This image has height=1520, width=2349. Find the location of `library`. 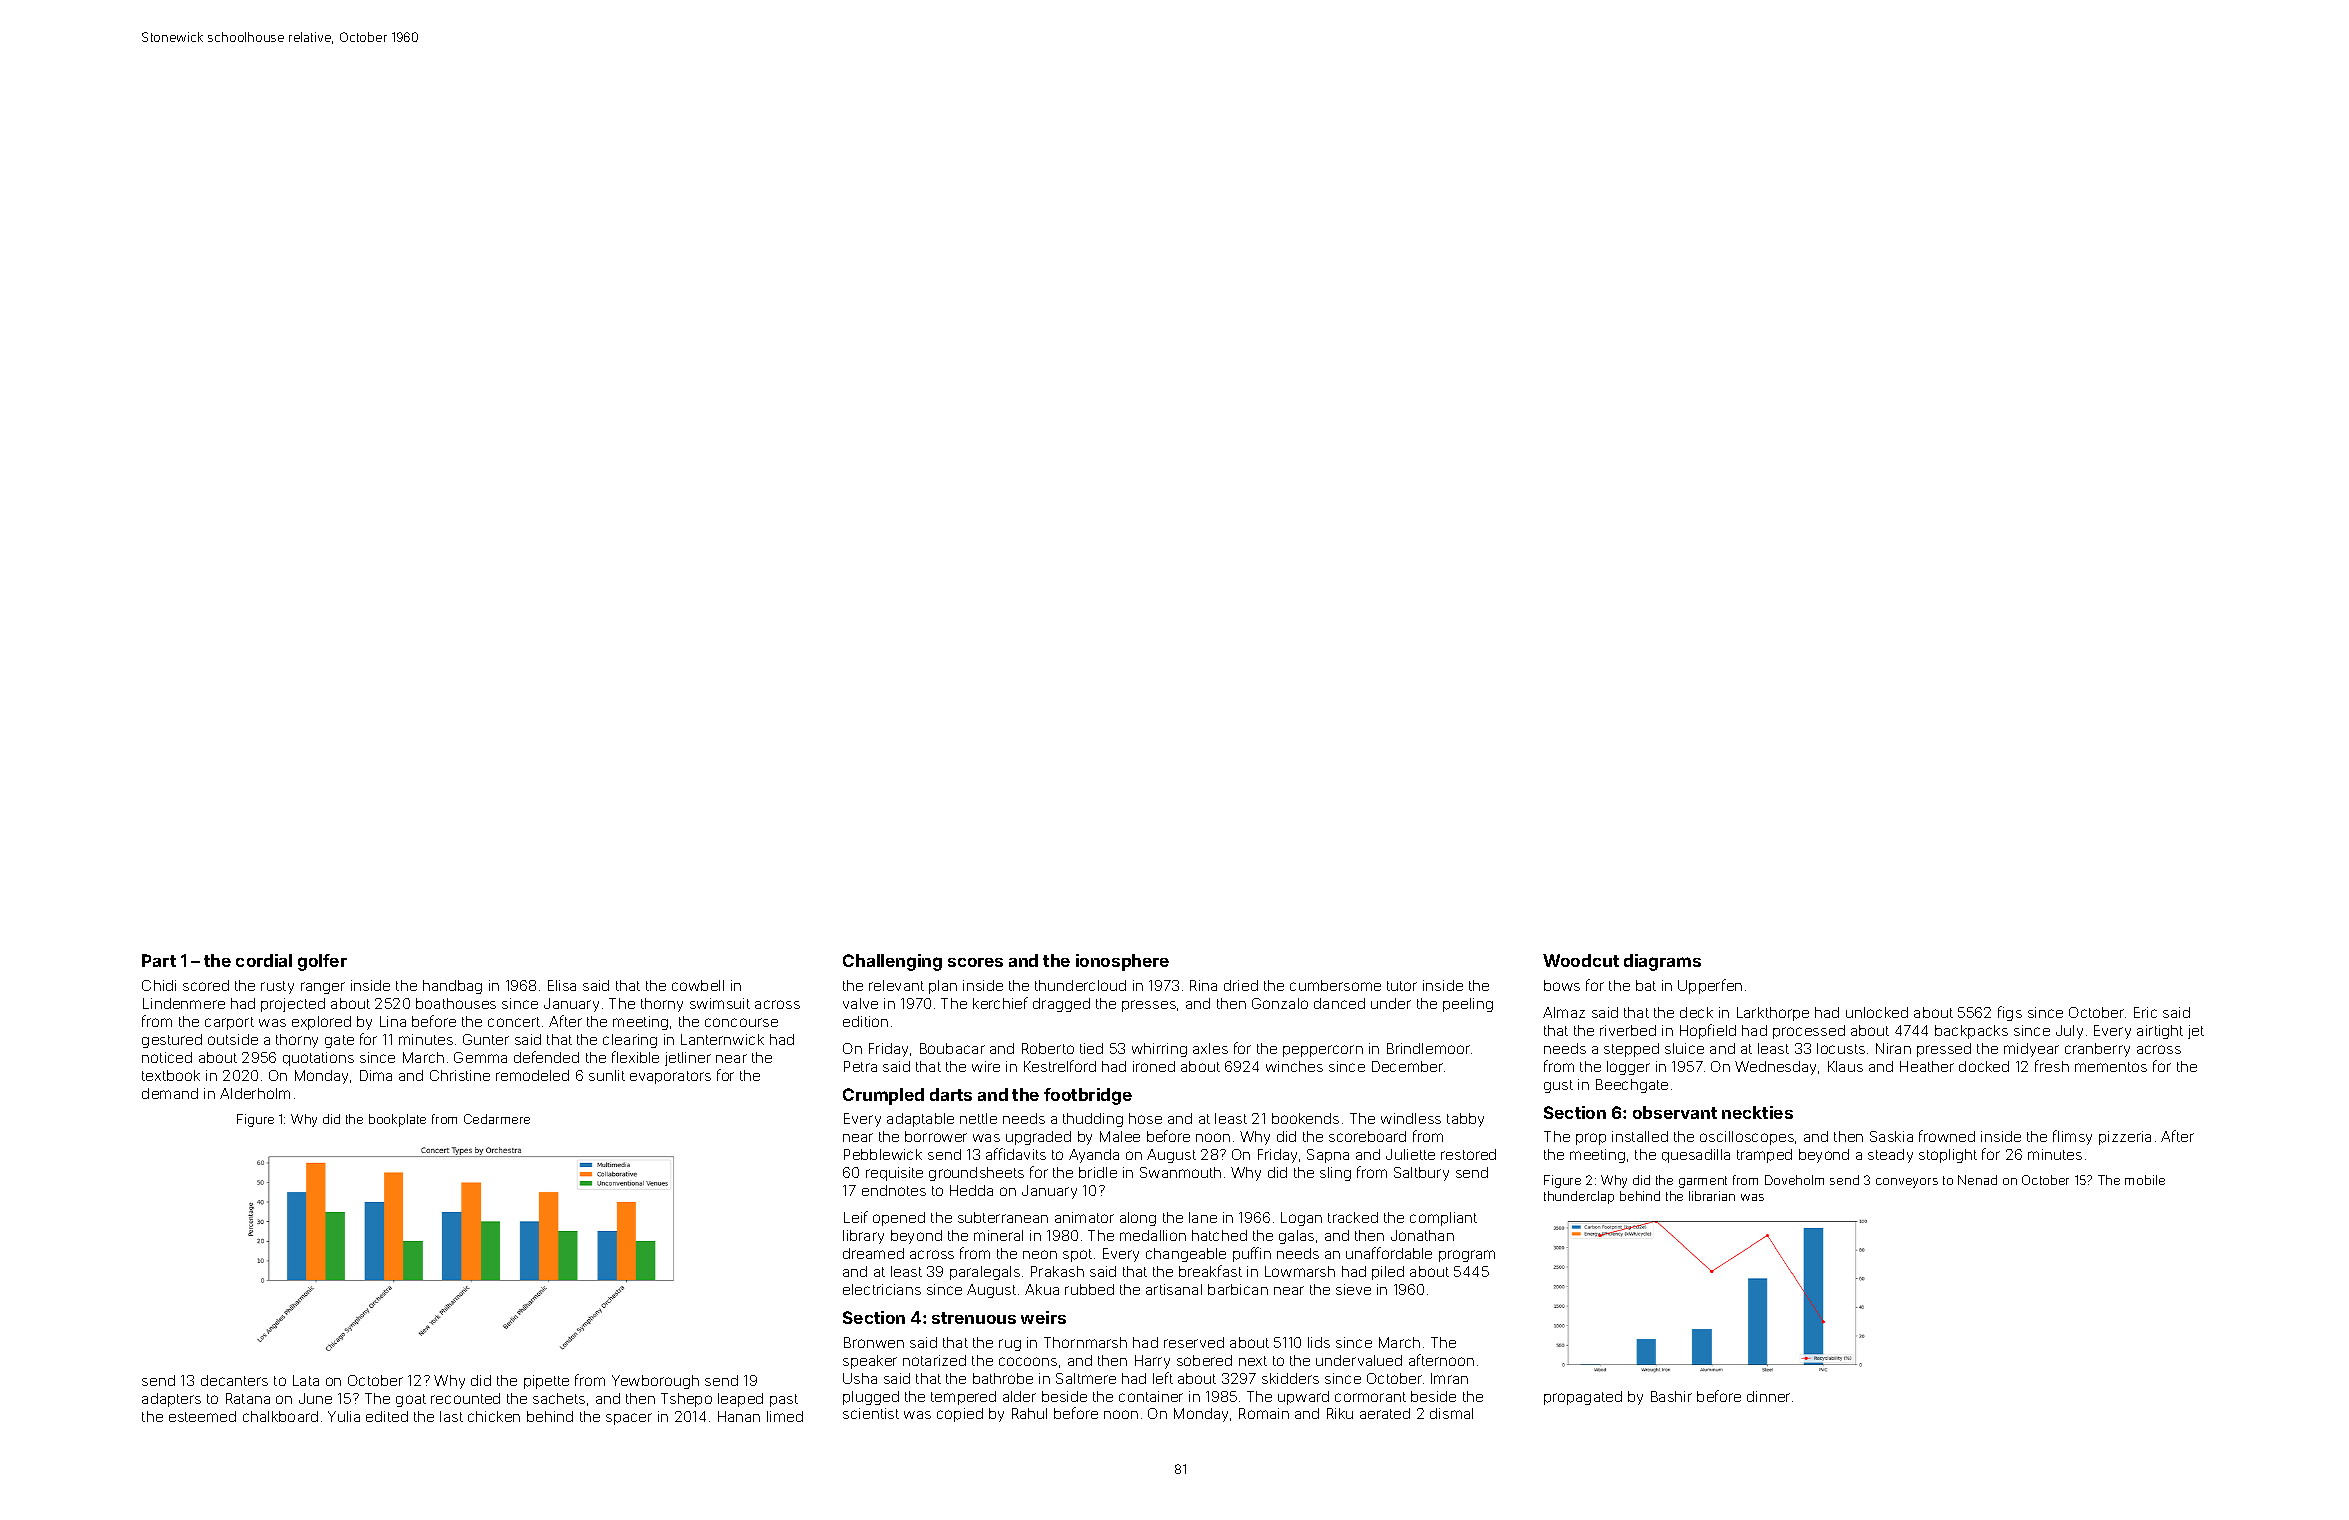

library is located at coordinates (863, 1237).
